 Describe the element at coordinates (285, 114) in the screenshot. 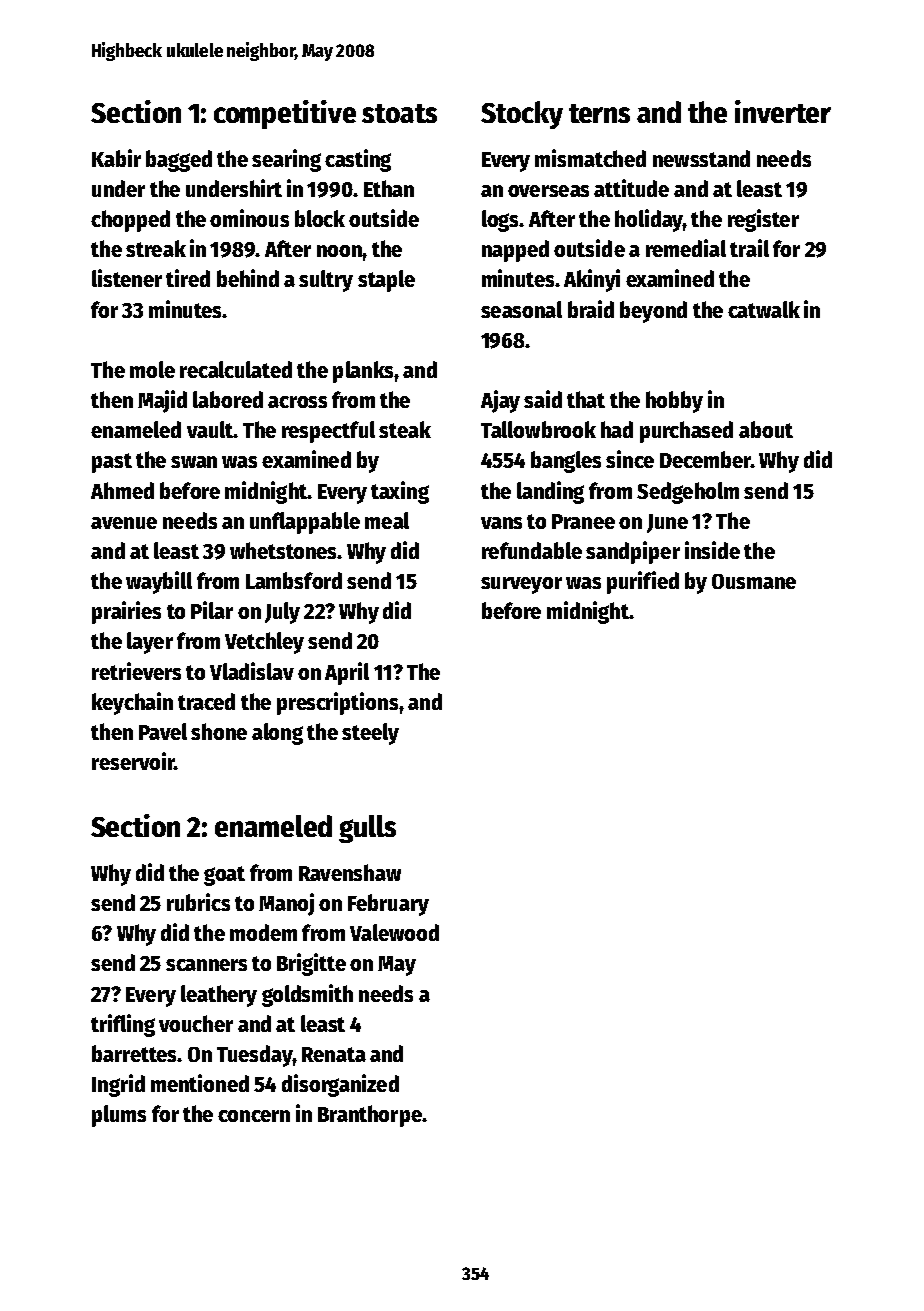

I see `competitive` at that location.
